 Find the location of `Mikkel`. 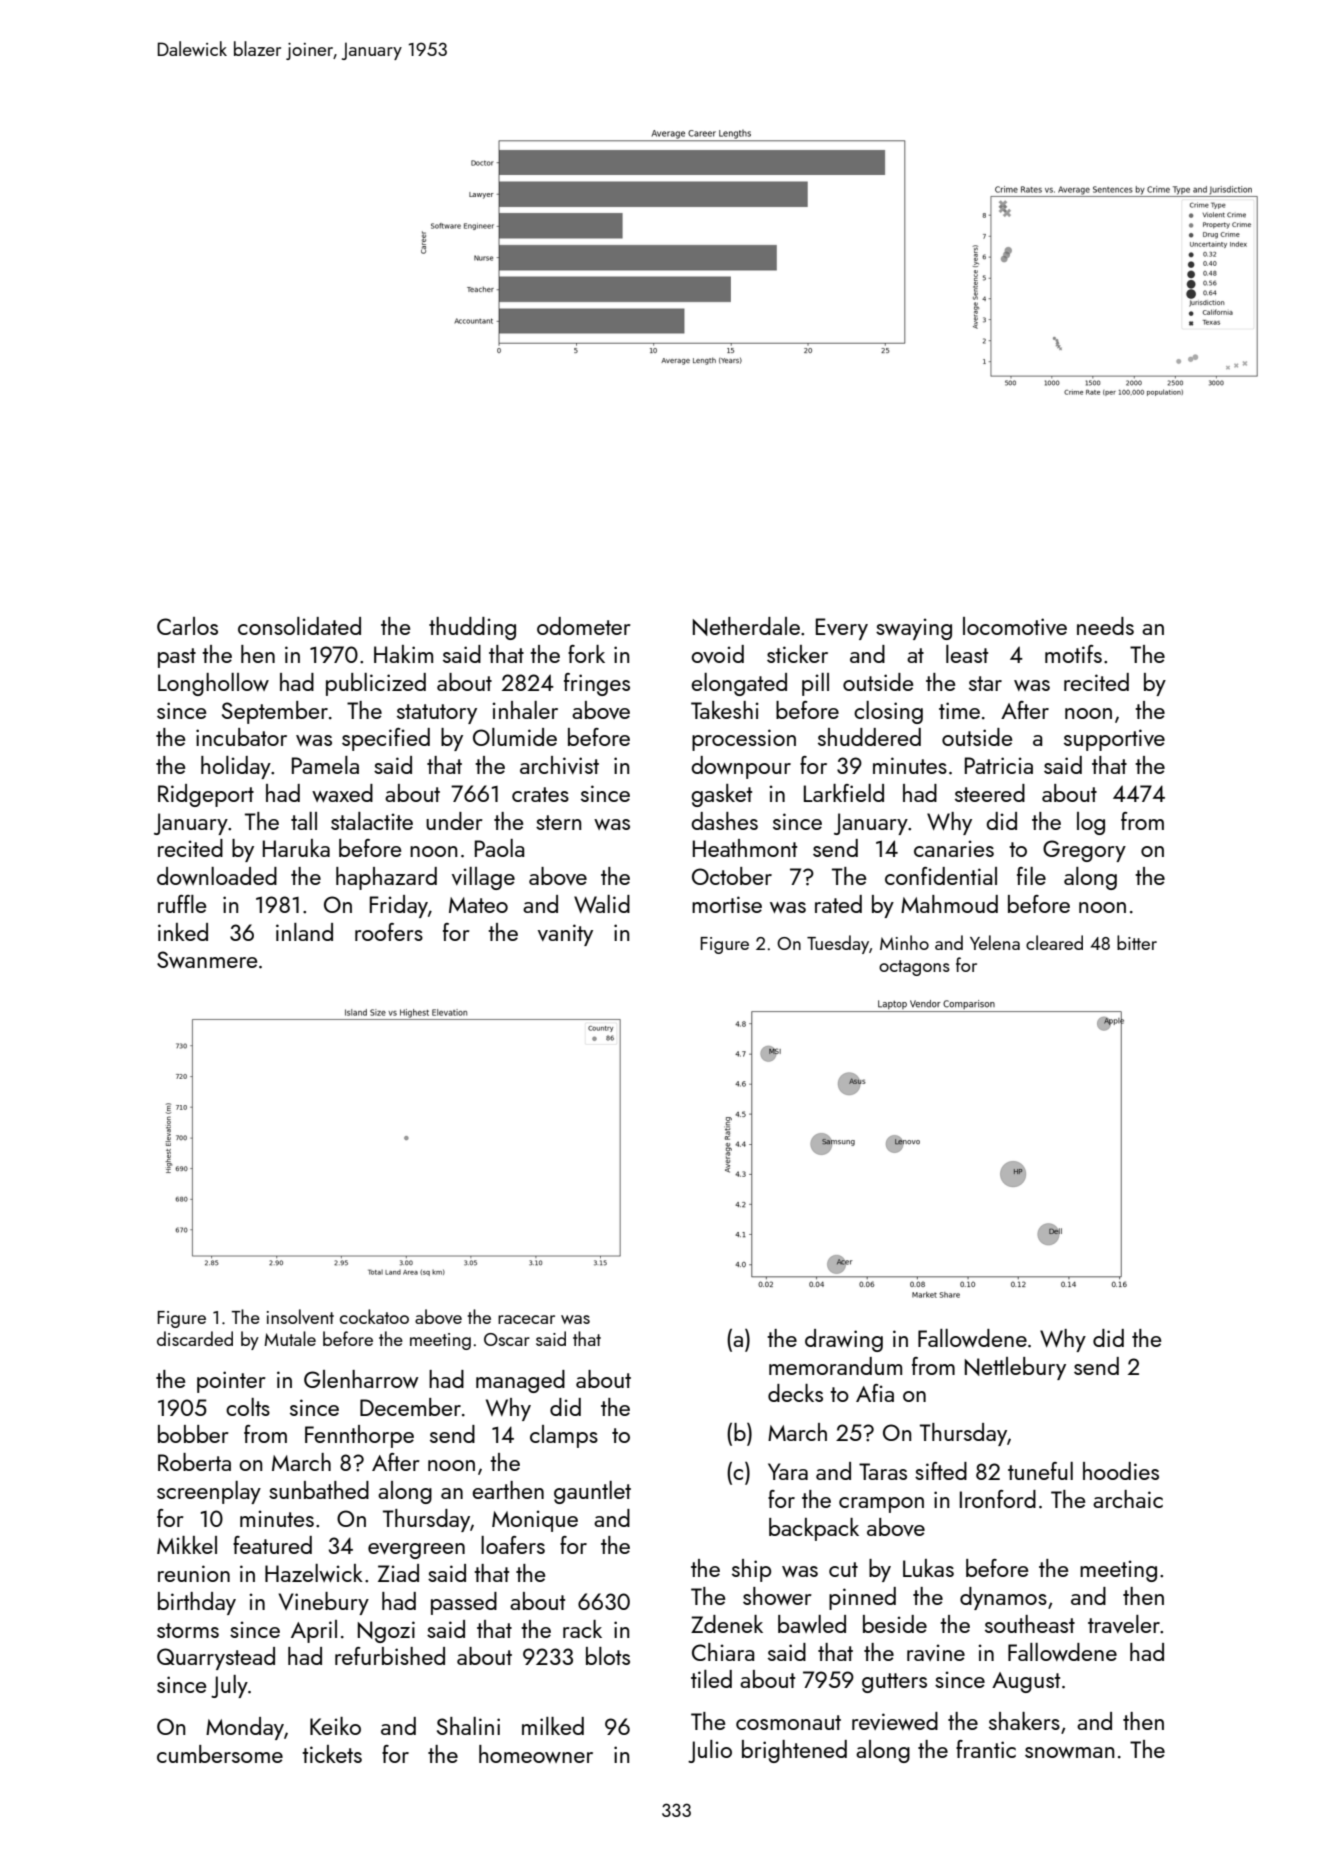

Mikkel is located at coordinates (187, 1545).
